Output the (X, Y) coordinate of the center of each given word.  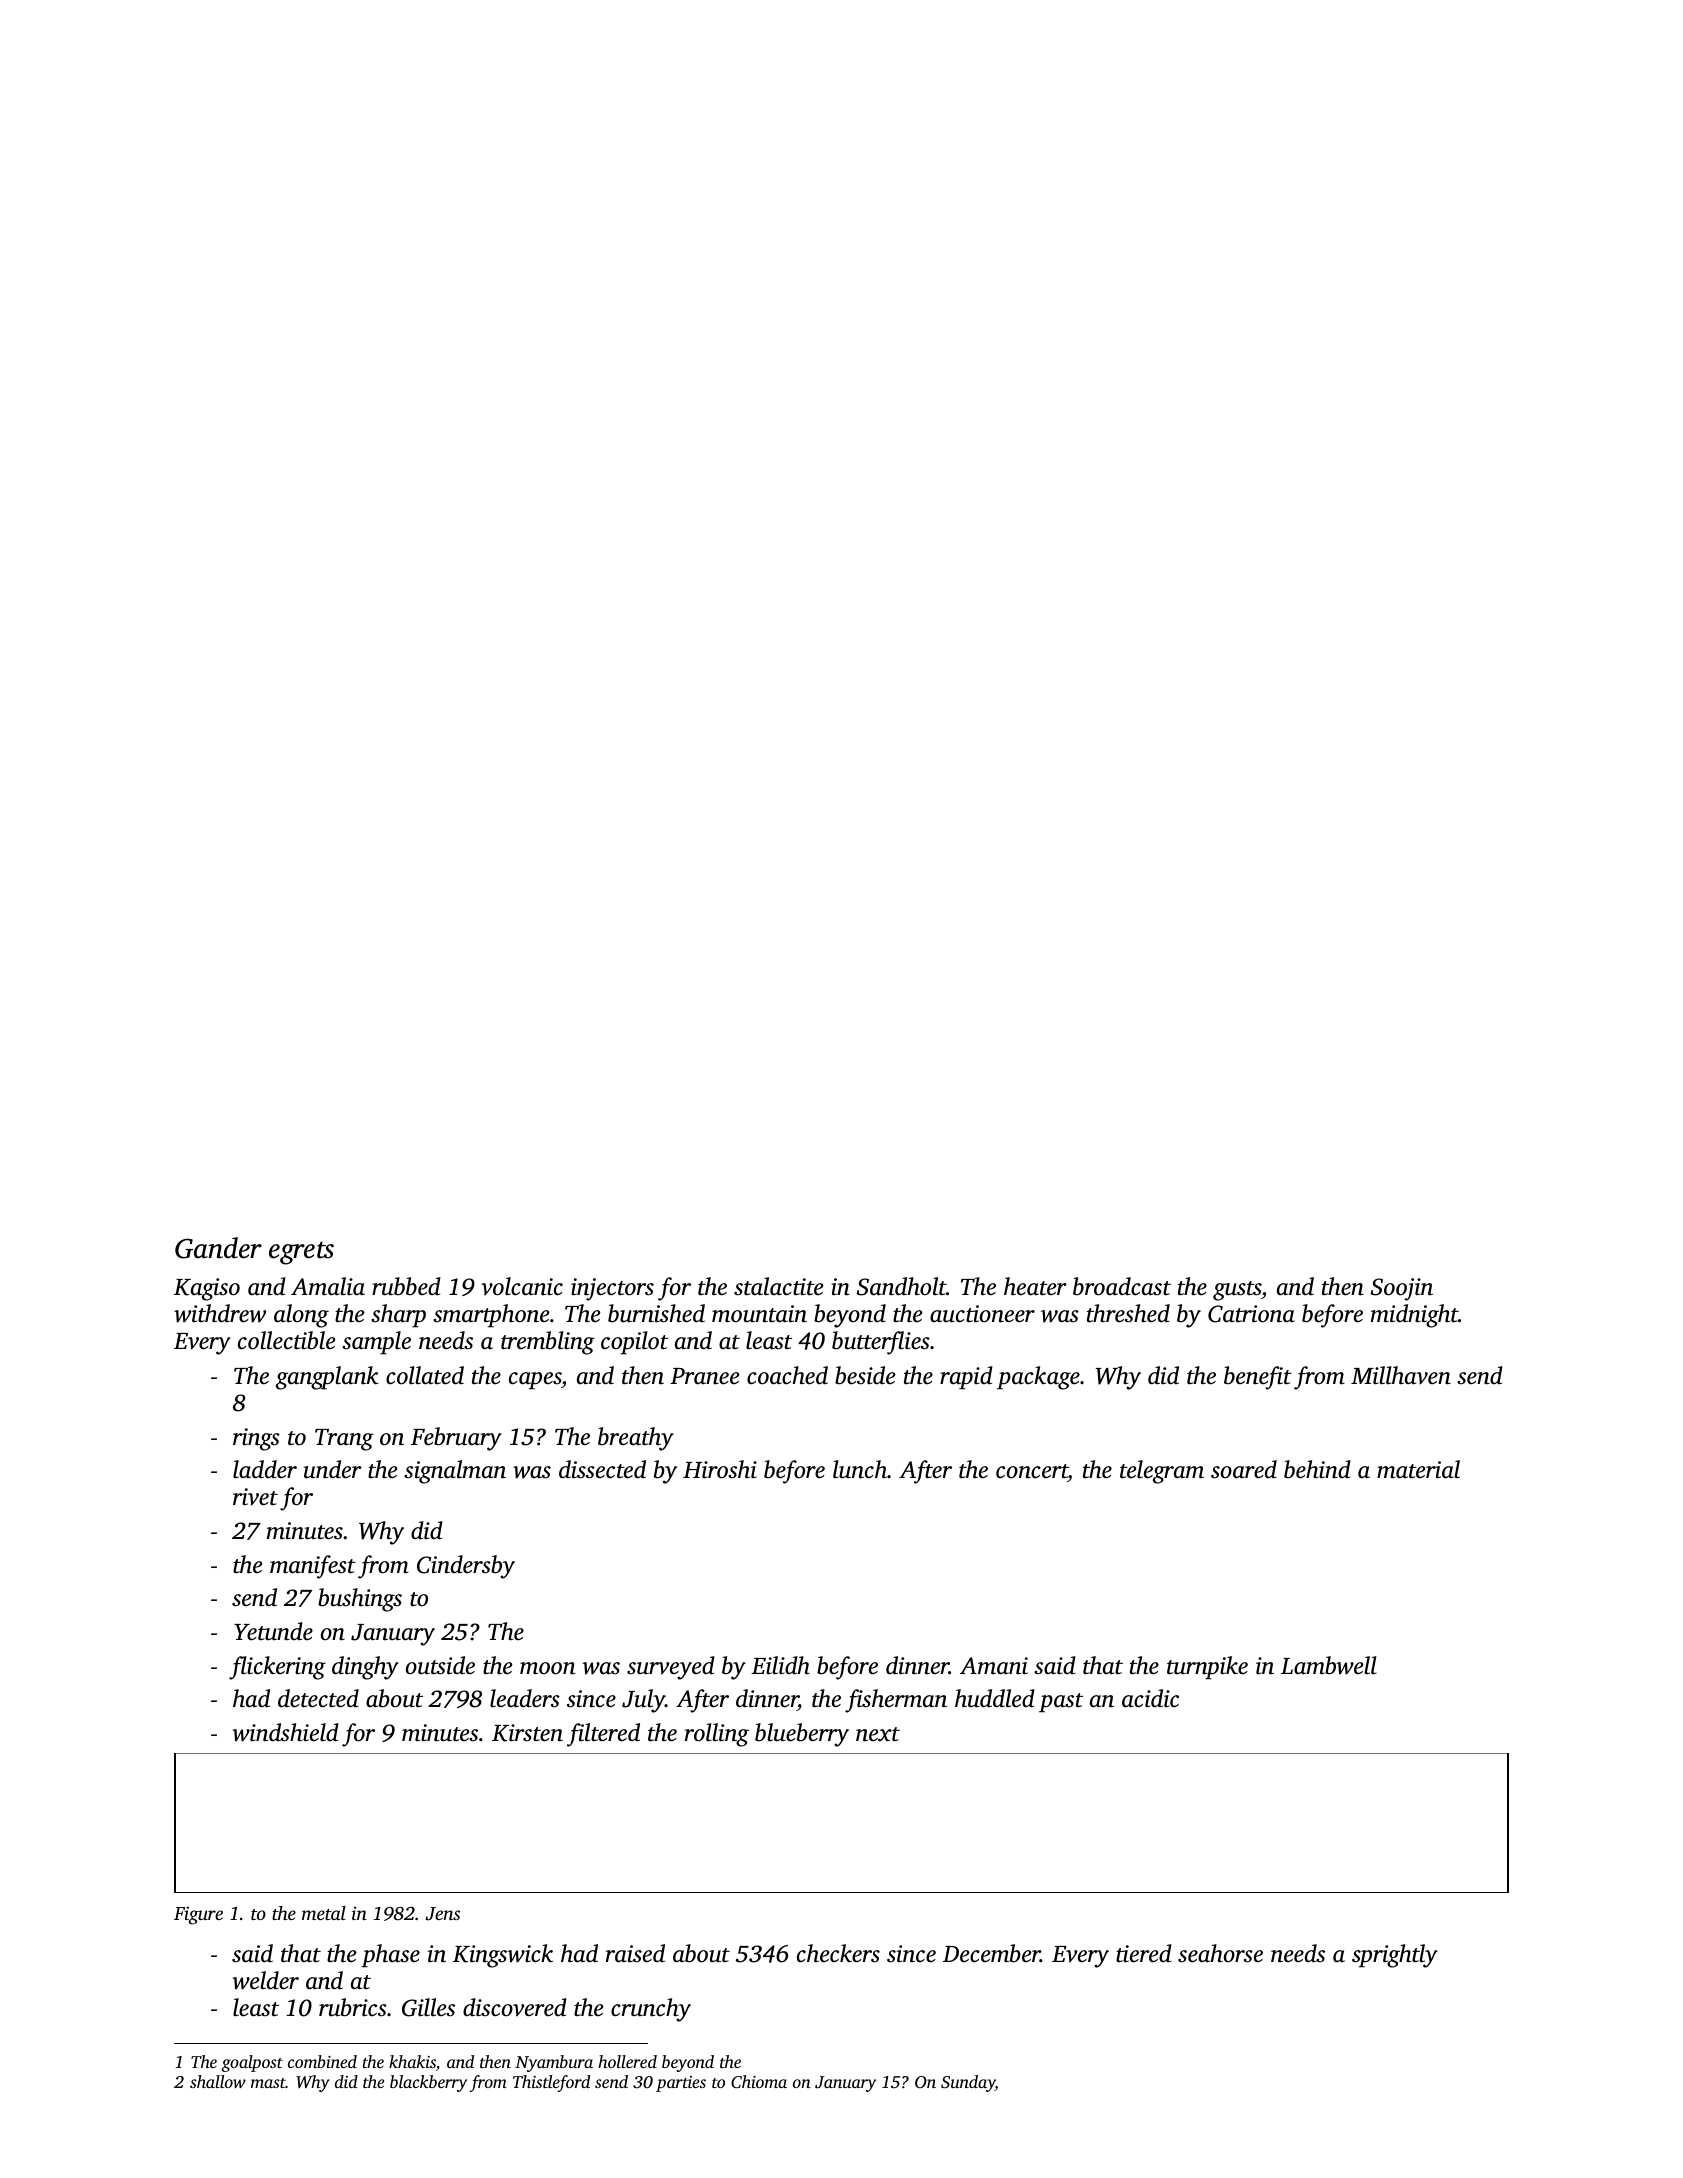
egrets (301, 1253)
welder (265, 1980)
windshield (285, 1732)
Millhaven (1401, 1375)
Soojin (1402, 1289)
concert (1032, 1473)
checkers (838, 1953)
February (456, 1439)
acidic (1150, 1698)
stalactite (779, 1286)
